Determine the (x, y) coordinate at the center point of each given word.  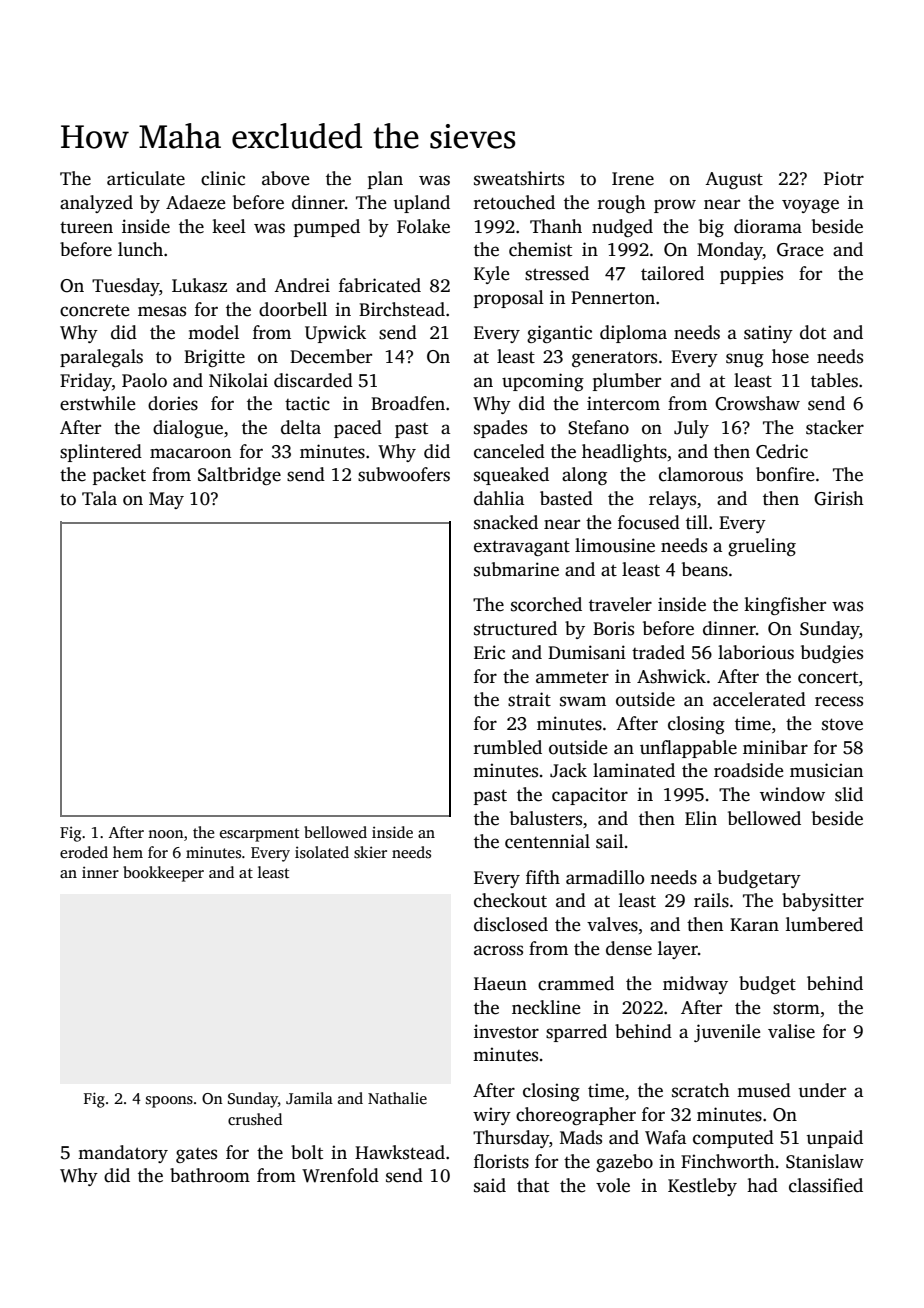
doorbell (293, 309)
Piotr (844, 178)
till (697, 522)
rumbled (508, 747)
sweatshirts (519, 178)
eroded (84, 852)
